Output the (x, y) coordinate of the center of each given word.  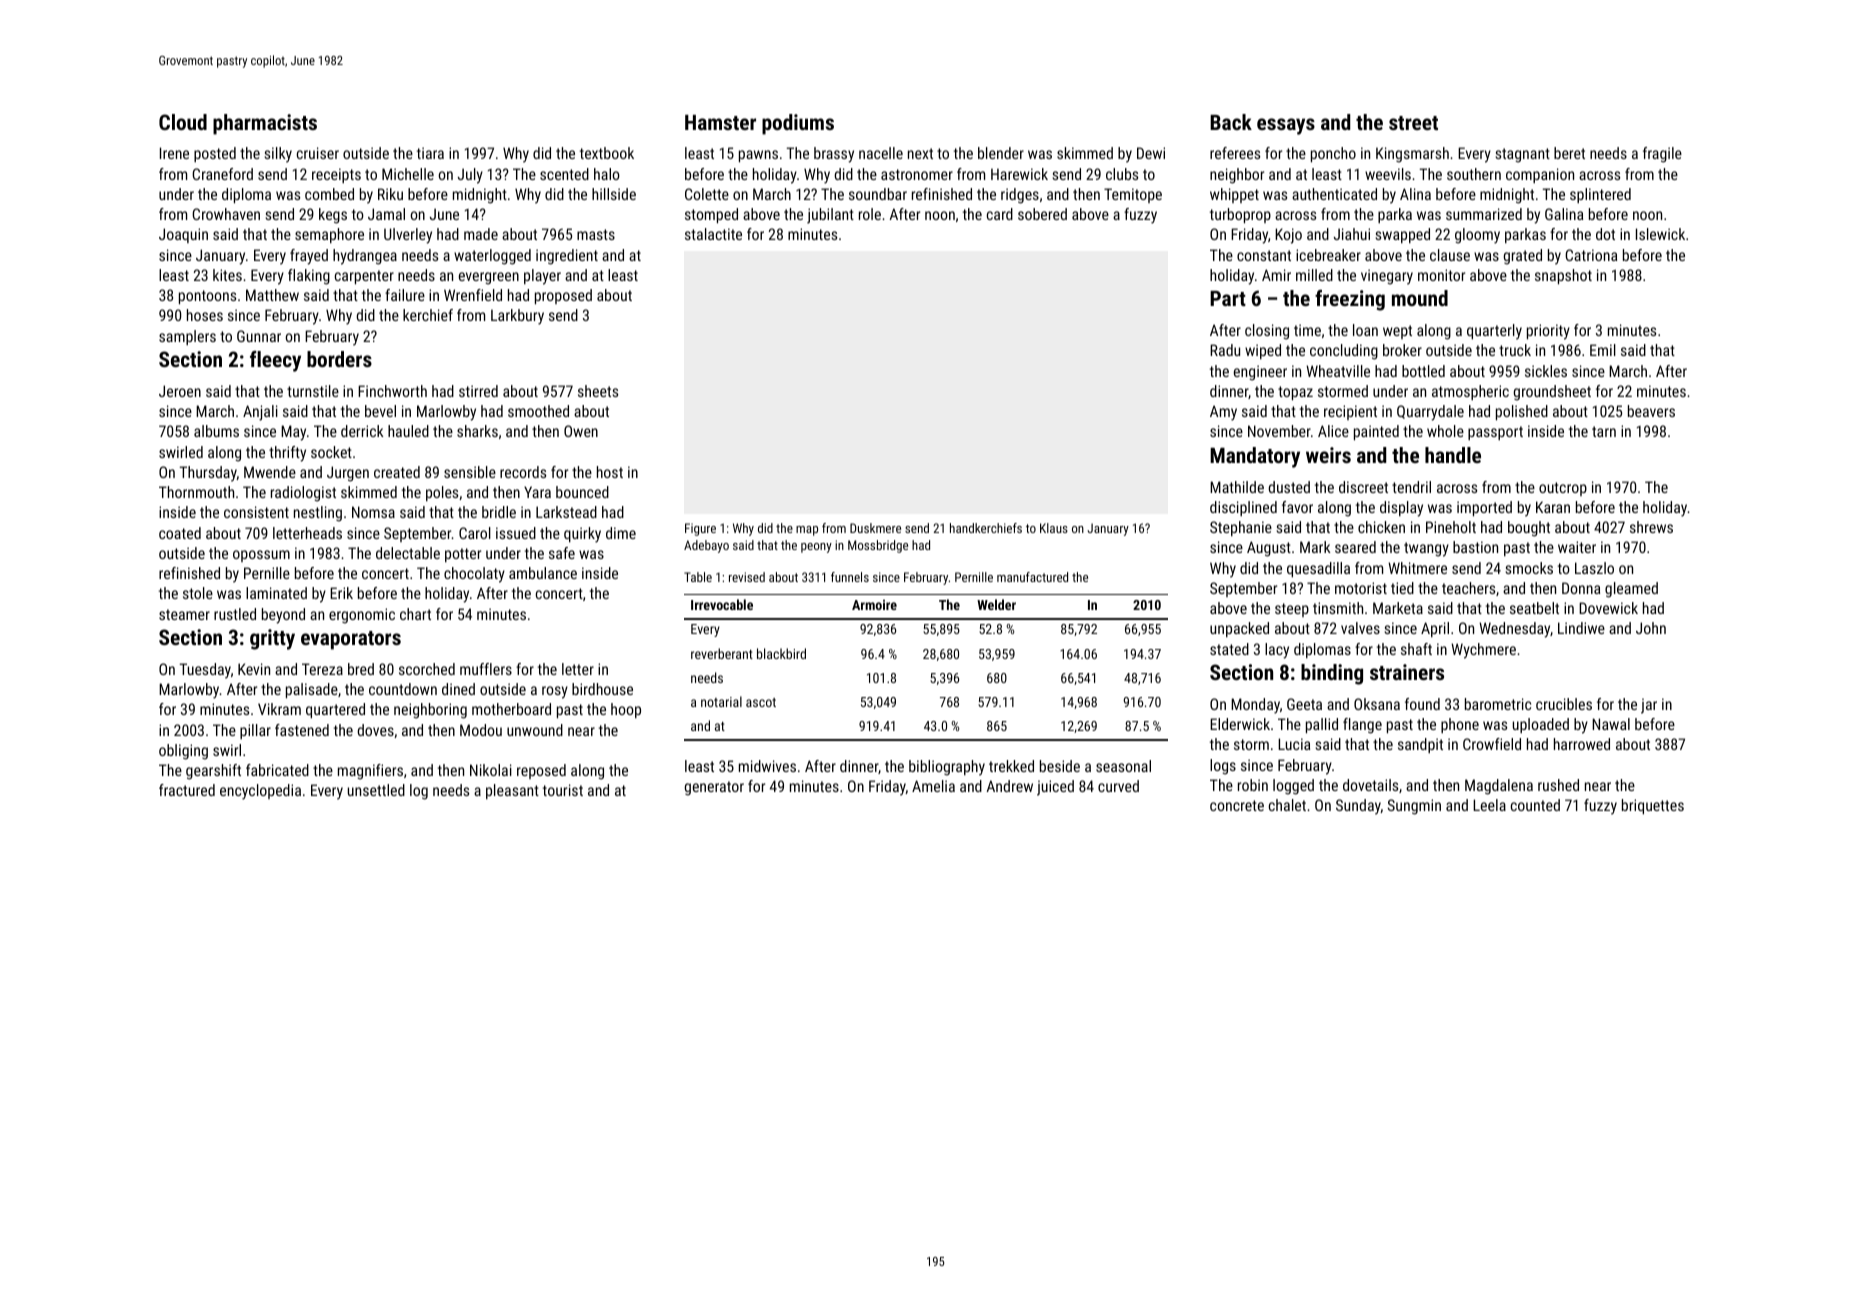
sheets (598, 391)
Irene (174, 153)
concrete (1237, 805)
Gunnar (259, 336)
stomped (711, 215)
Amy (1223, 413)
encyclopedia (260, 792)
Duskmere (875, 528)
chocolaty (474, 575)
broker (1402, 350)
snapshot (1563, 276)
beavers (1651, 411)
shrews (1651, 527)
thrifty (287, 454)
